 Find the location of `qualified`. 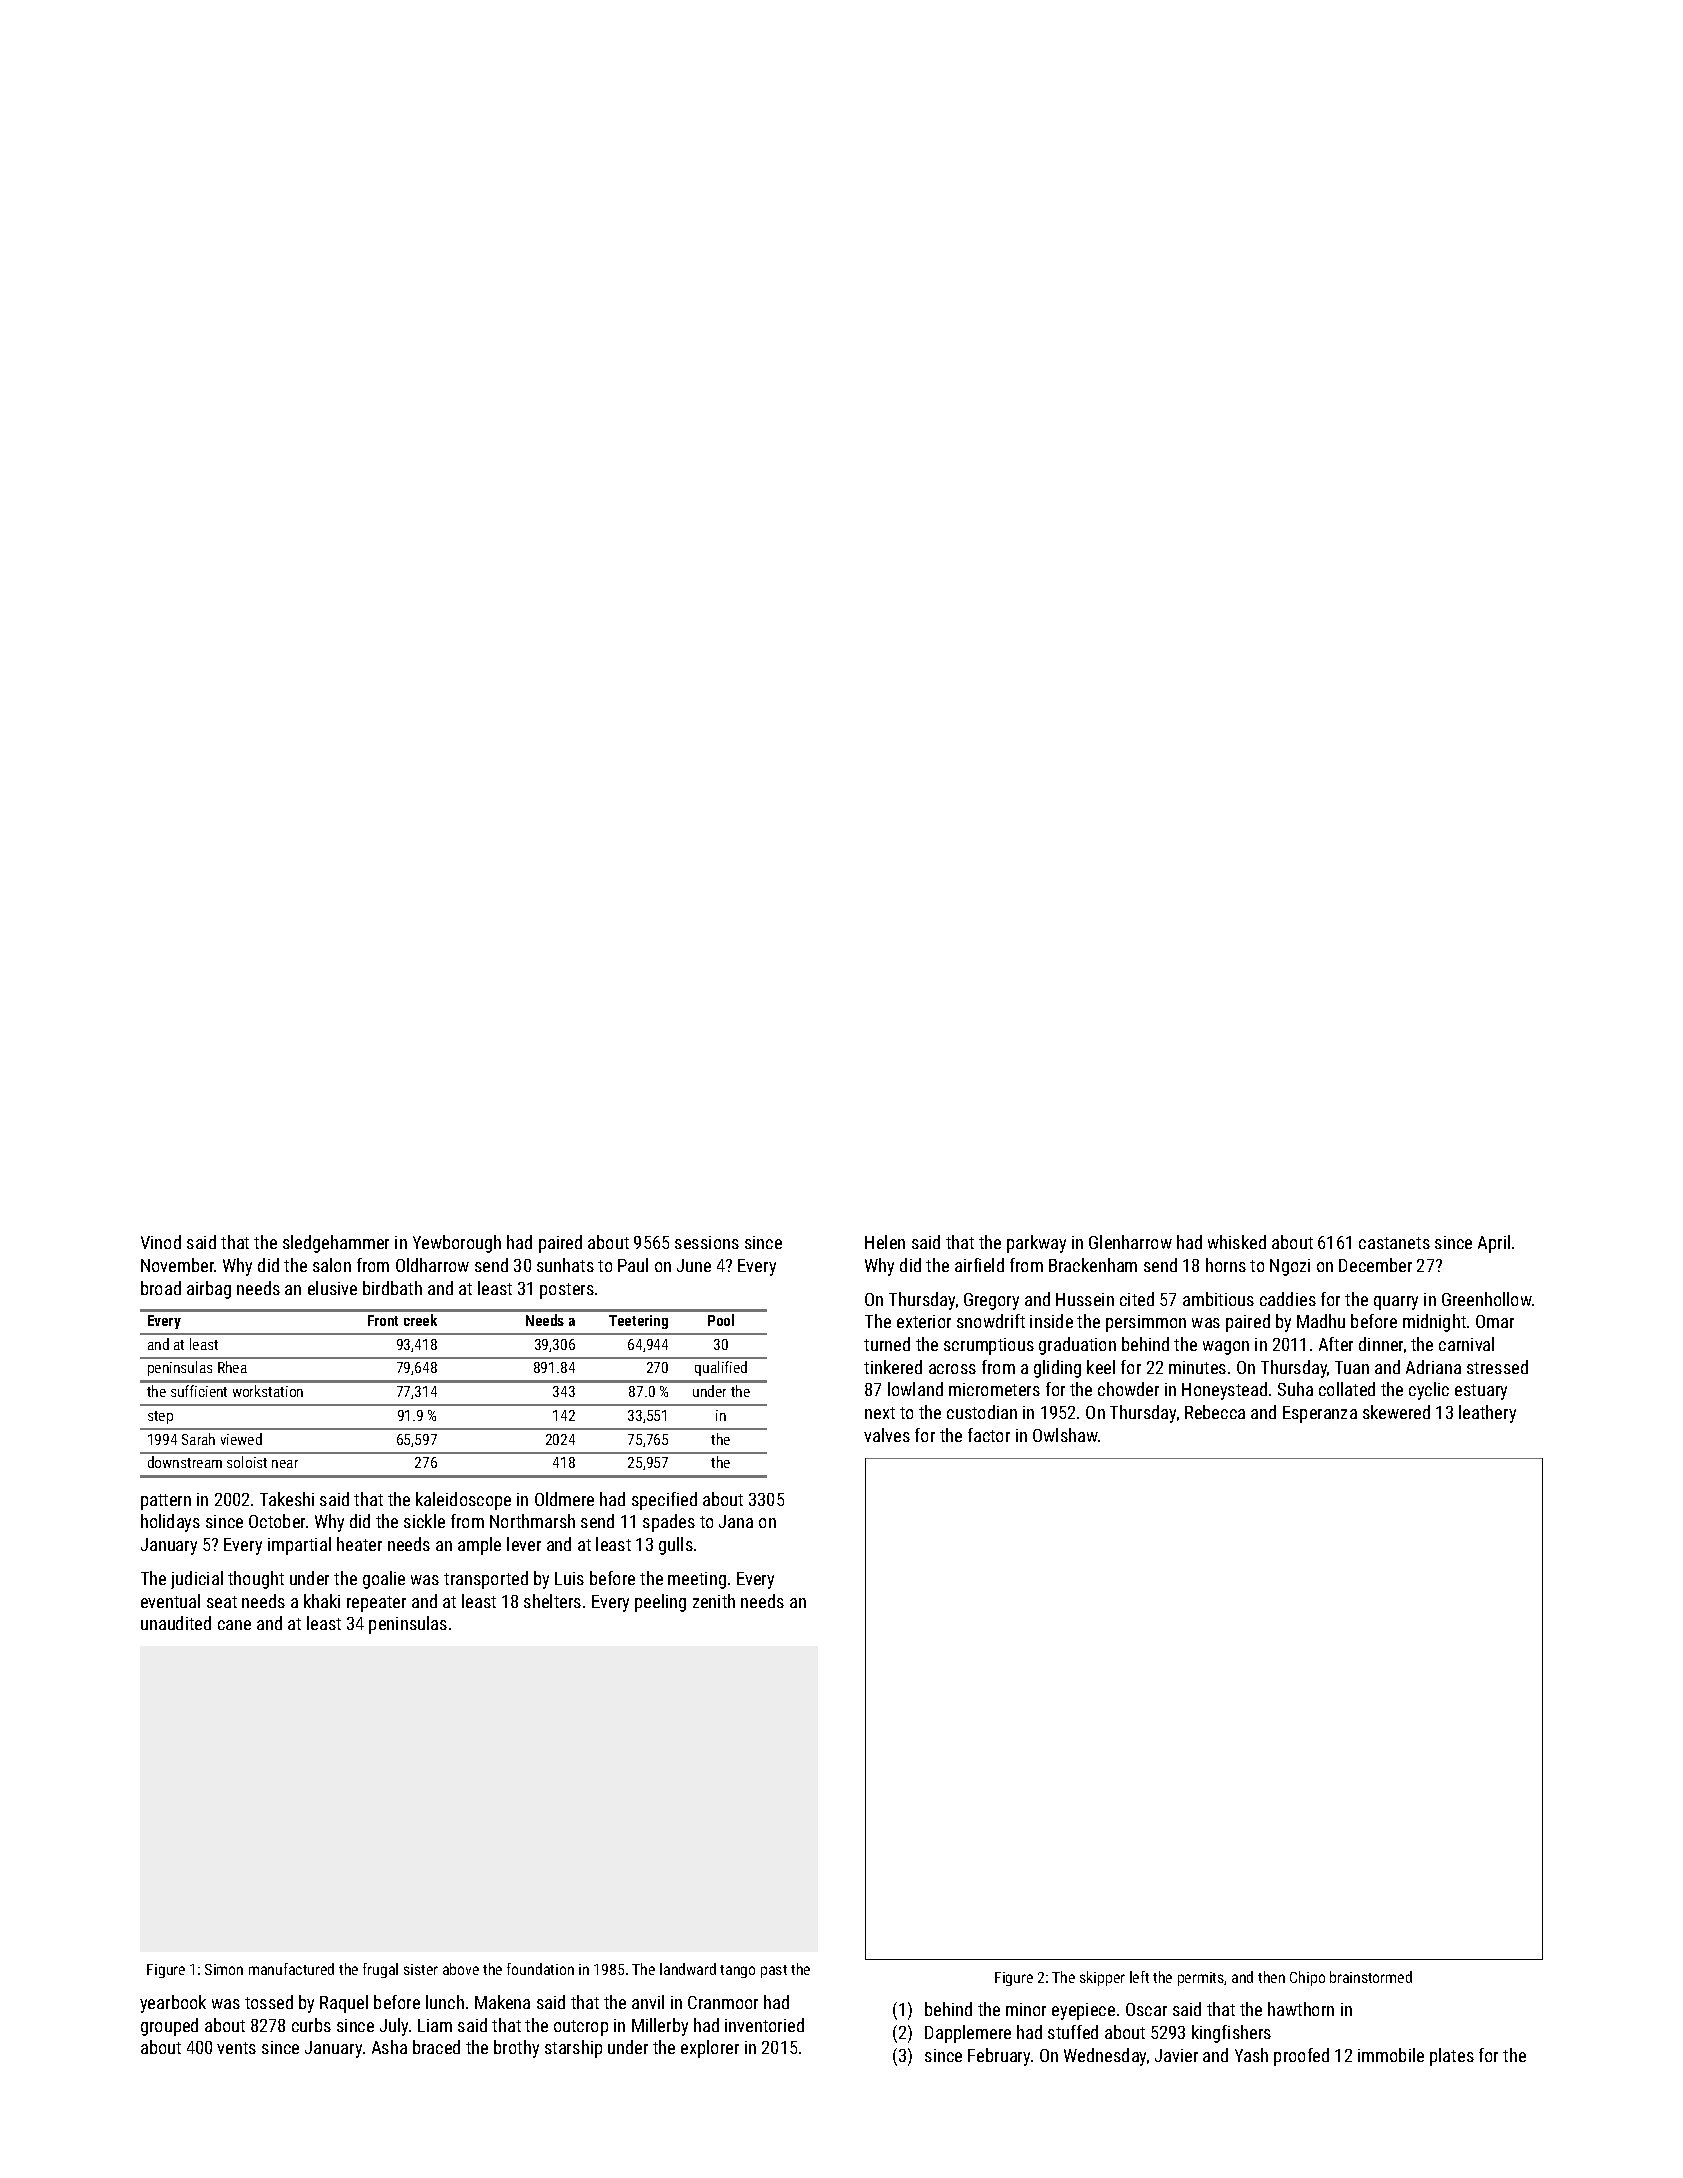

qualified is located at coordinates (721, 1368).
